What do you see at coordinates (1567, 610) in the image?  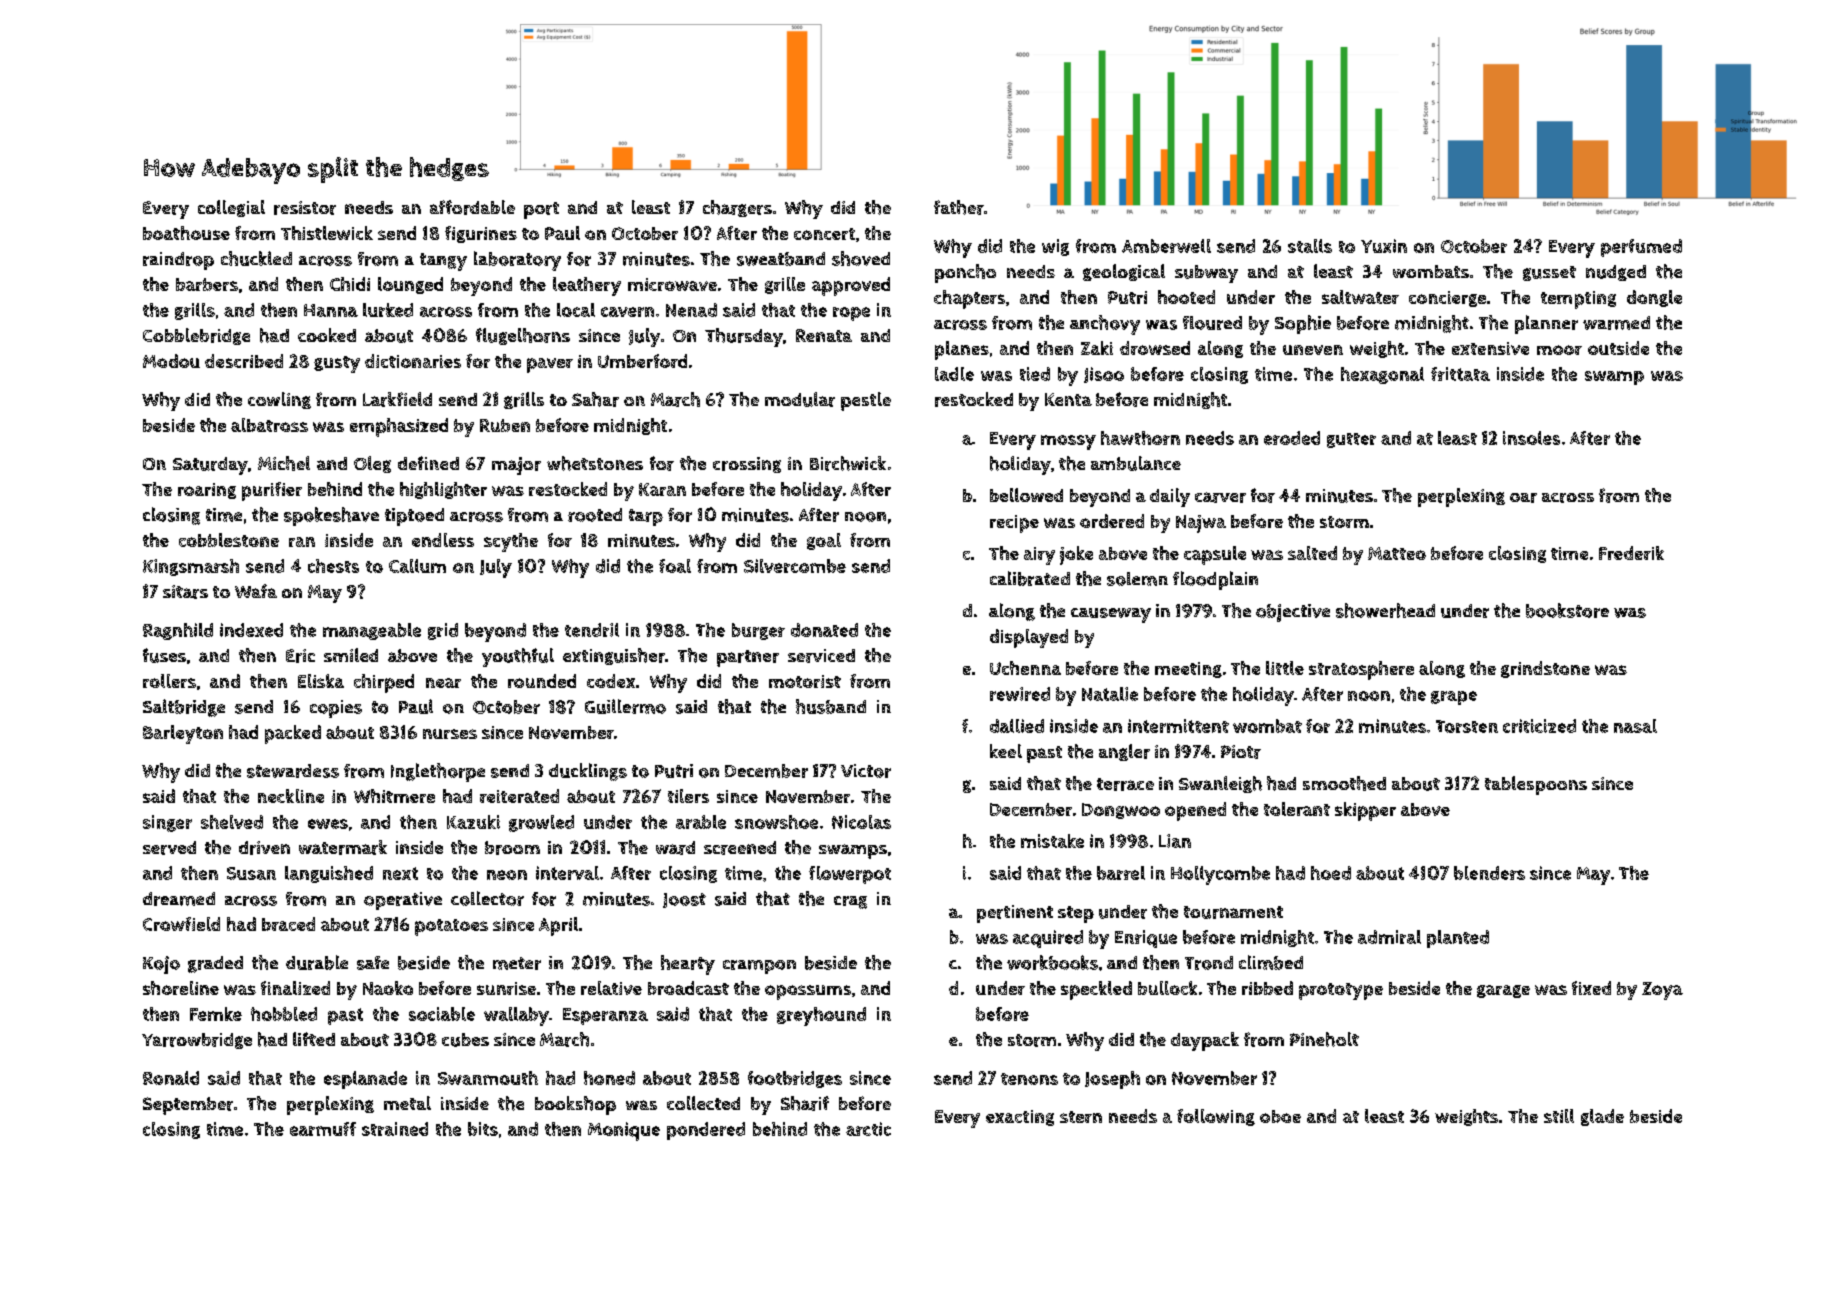 I see `bookstore` at bounding box center [1567, 610].
